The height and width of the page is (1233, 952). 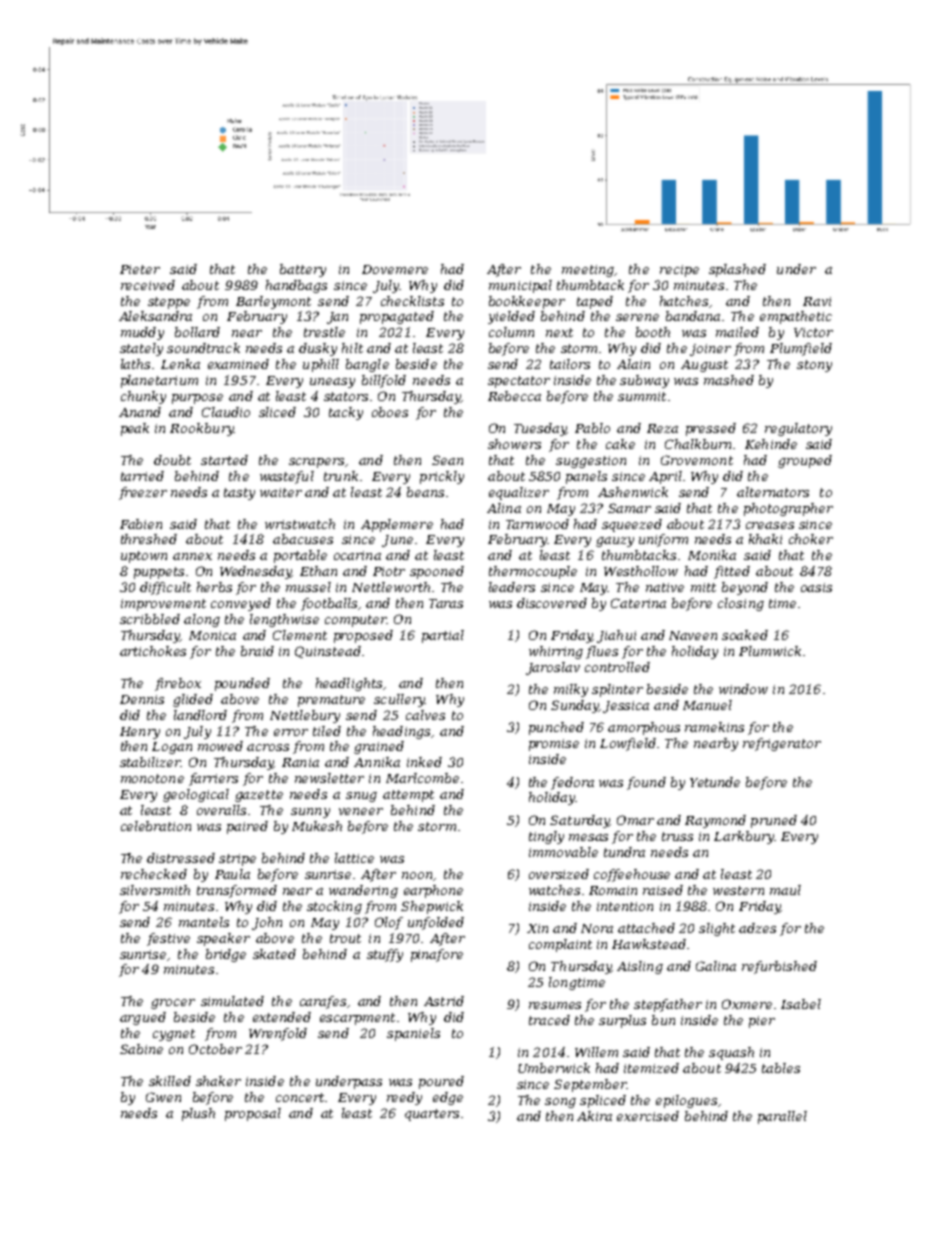 I want to click on choker, so click(x=811, y=539).
